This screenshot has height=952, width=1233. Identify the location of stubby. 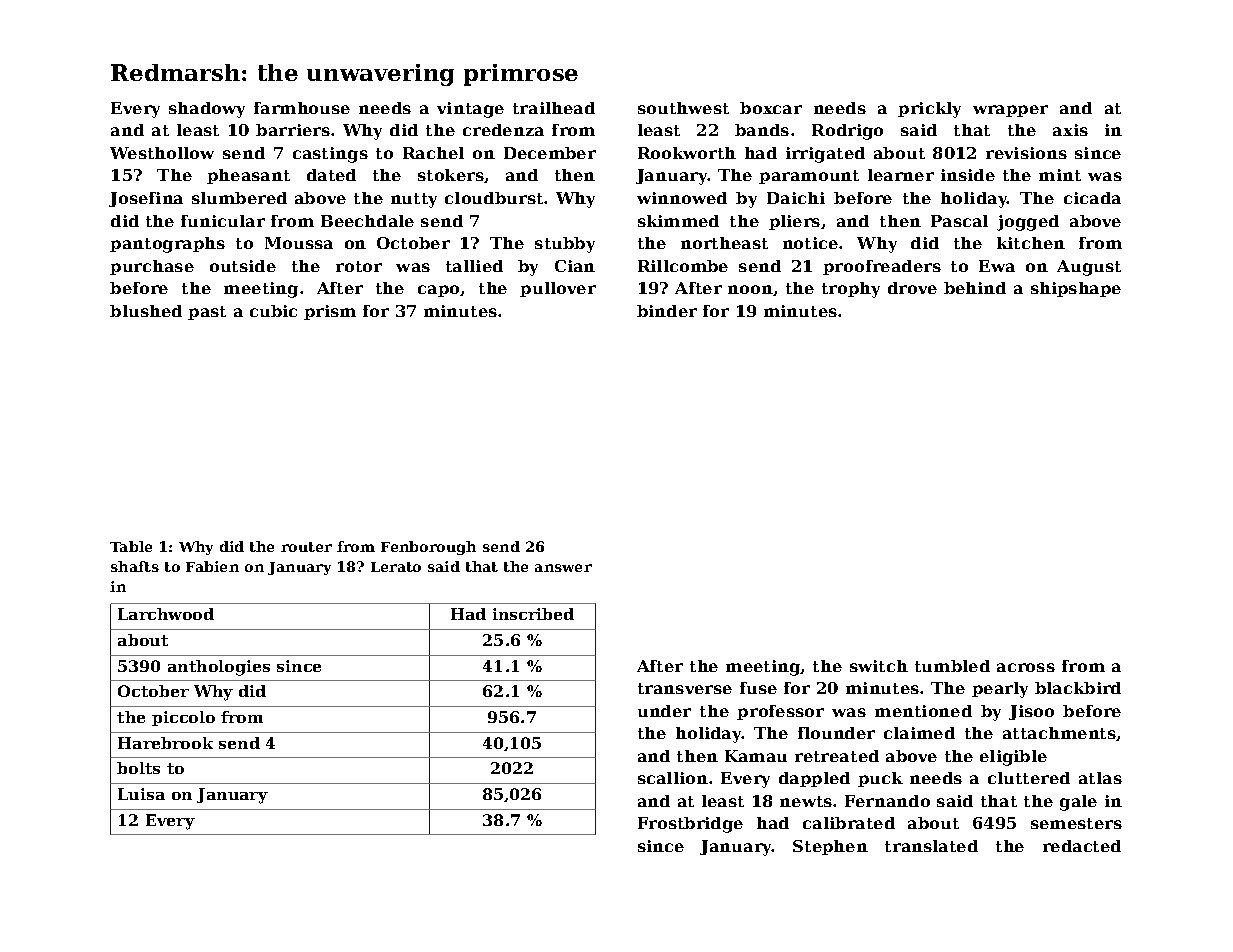
(565, 245).
